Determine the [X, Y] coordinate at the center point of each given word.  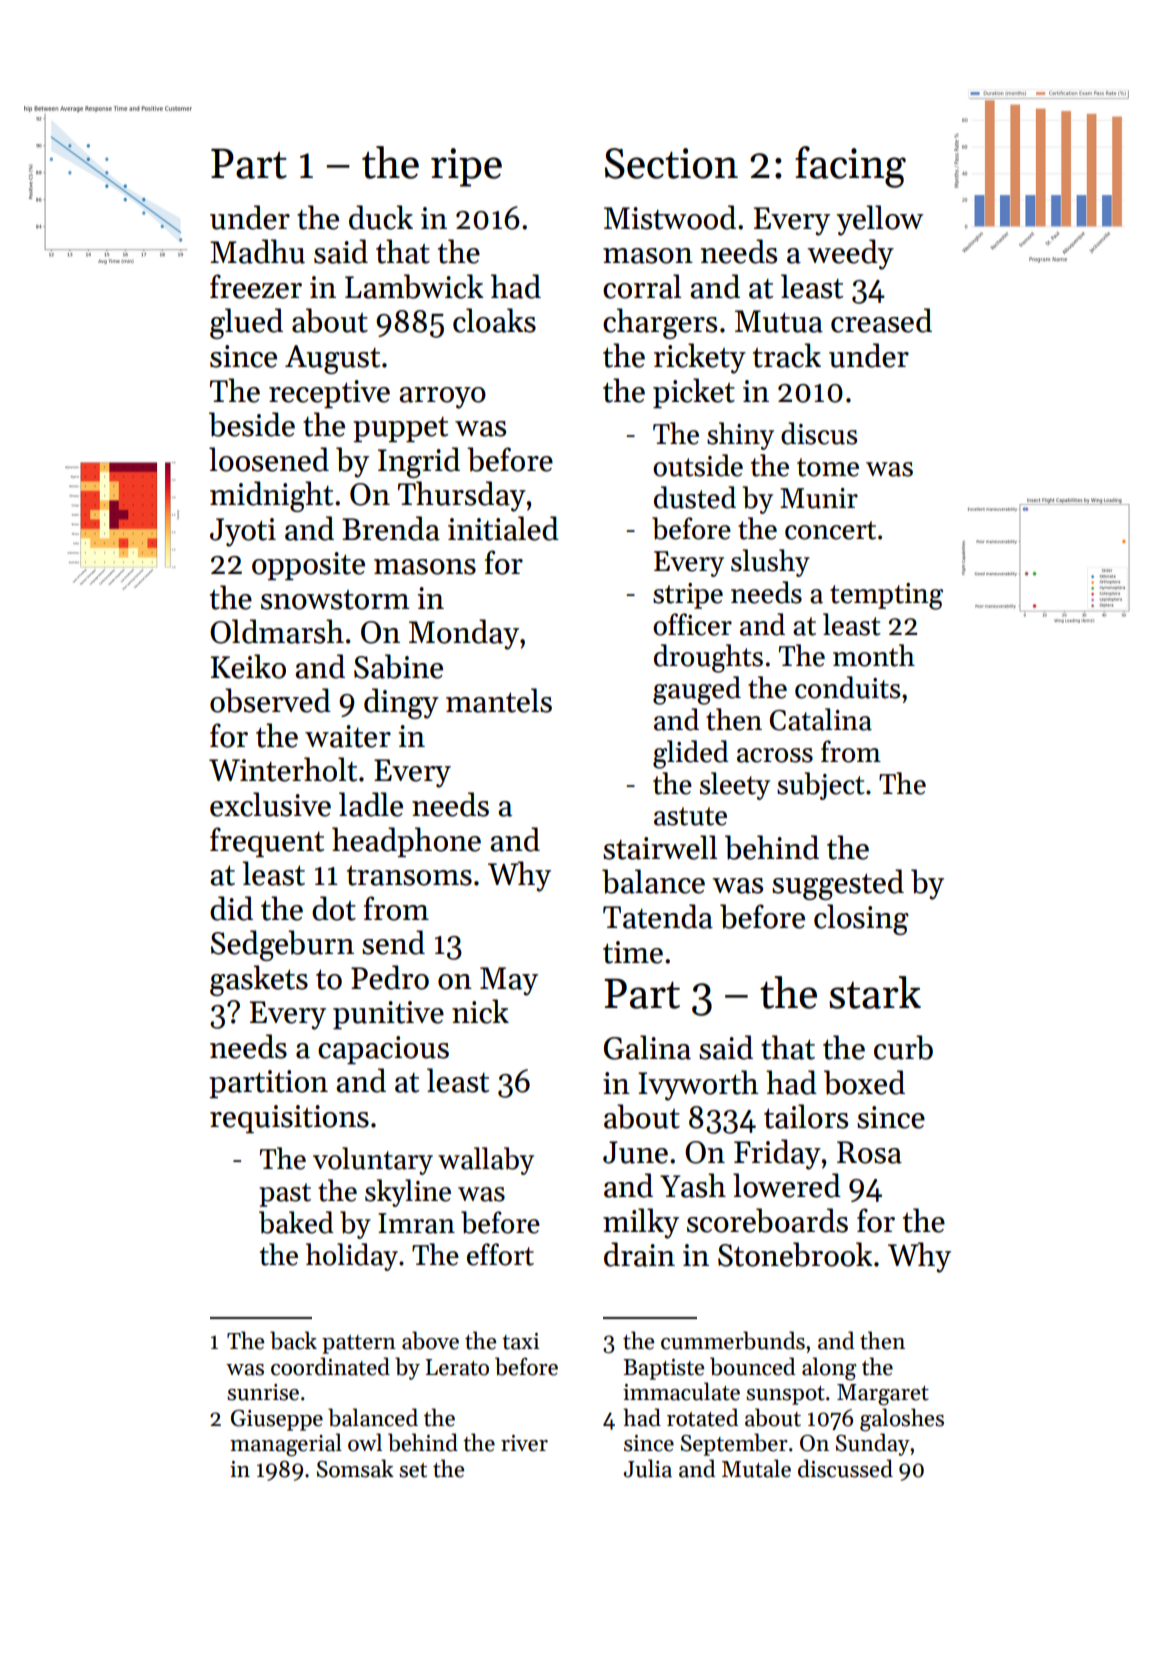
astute [690, 816]
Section [671, 163]
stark [875, 992]
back [293, 1340]
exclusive [270, 804]
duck [381, 217]
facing [850, 167]
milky [641, 1223]
